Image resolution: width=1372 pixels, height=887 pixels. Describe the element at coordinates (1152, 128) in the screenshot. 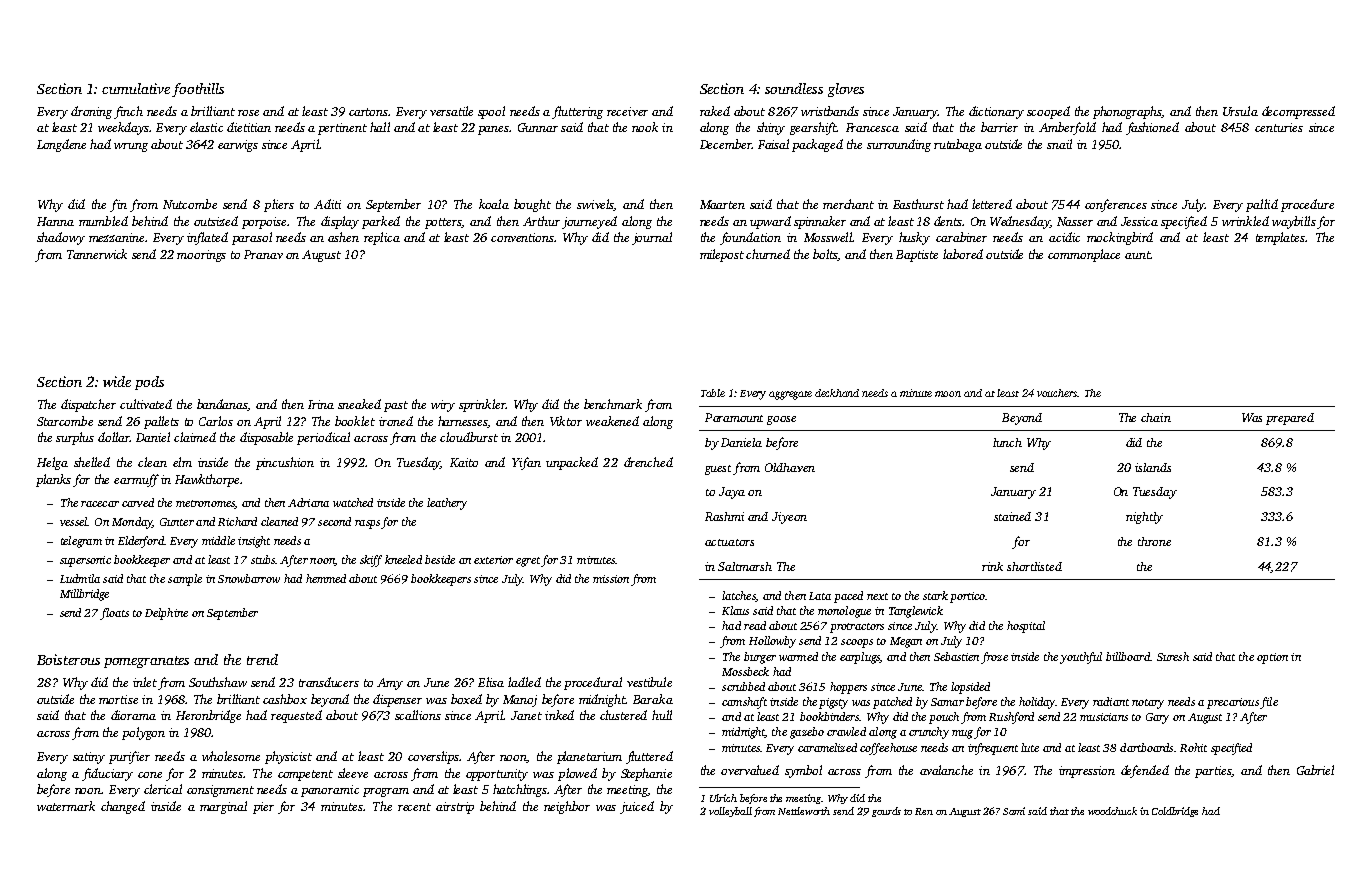

I see `fashioned` at that location.
